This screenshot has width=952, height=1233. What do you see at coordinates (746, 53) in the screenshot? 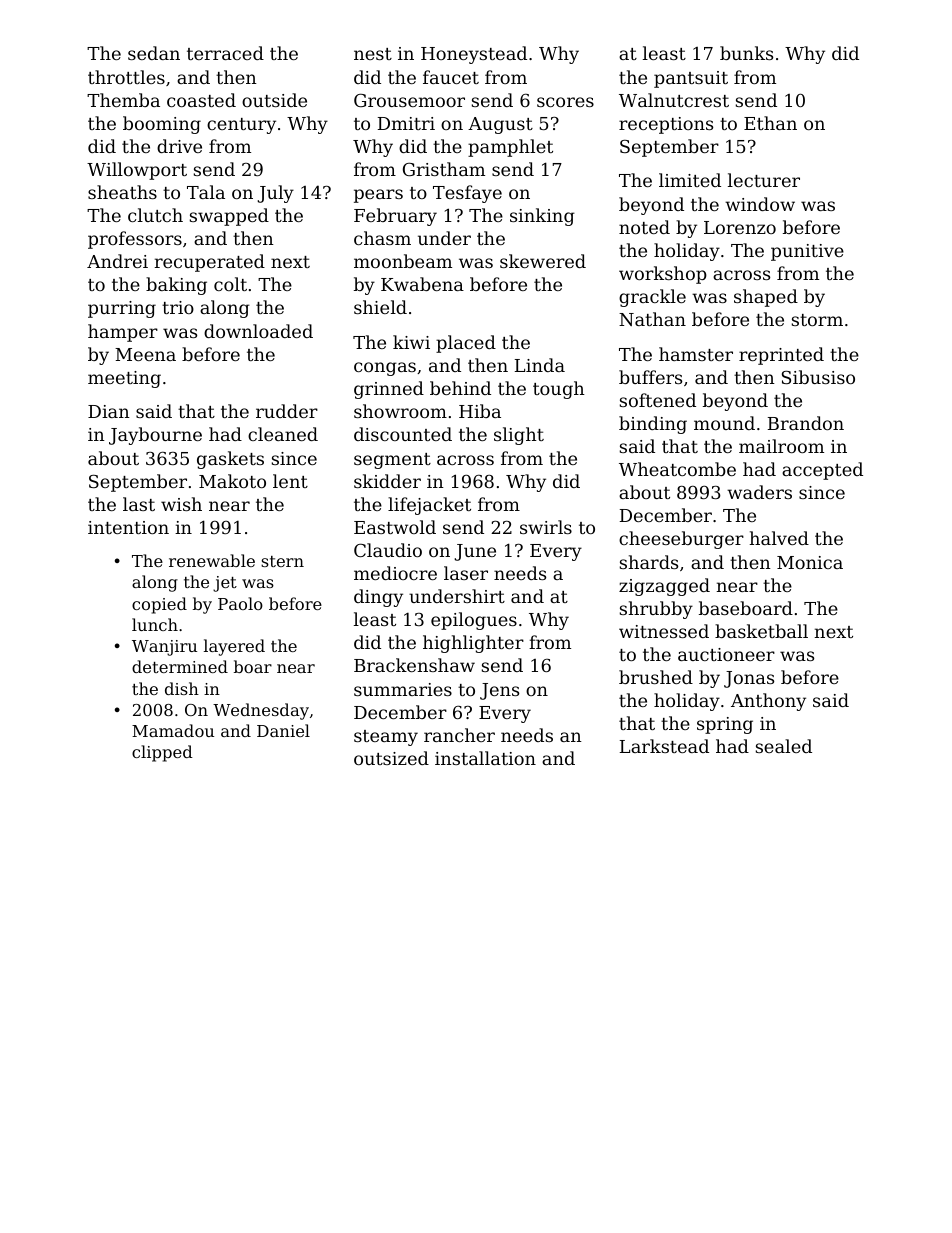
I see `bunks` at bounding box center [746, 53].
